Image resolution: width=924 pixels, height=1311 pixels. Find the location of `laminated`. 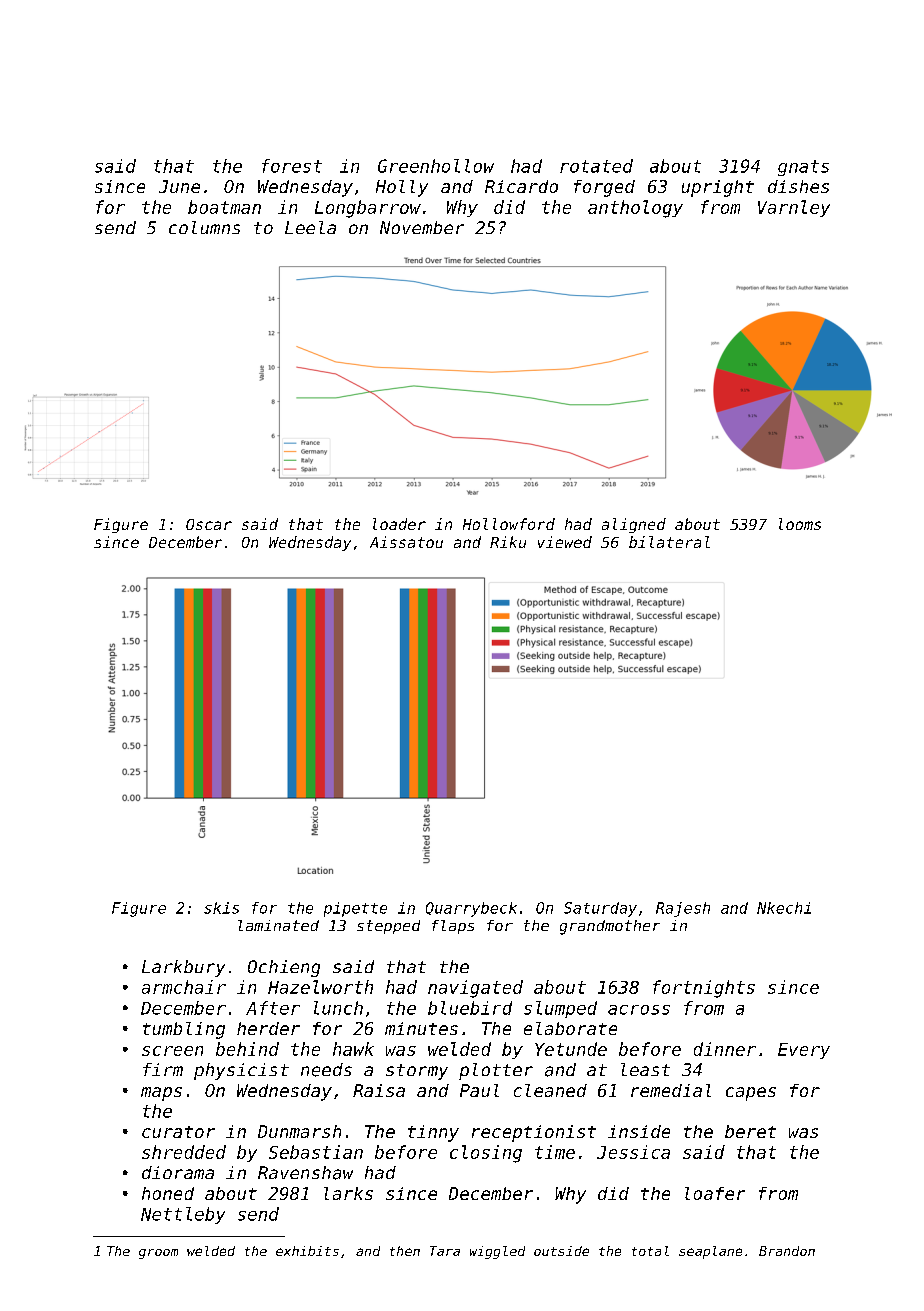

laminated is located at coordinates (278, 925).
